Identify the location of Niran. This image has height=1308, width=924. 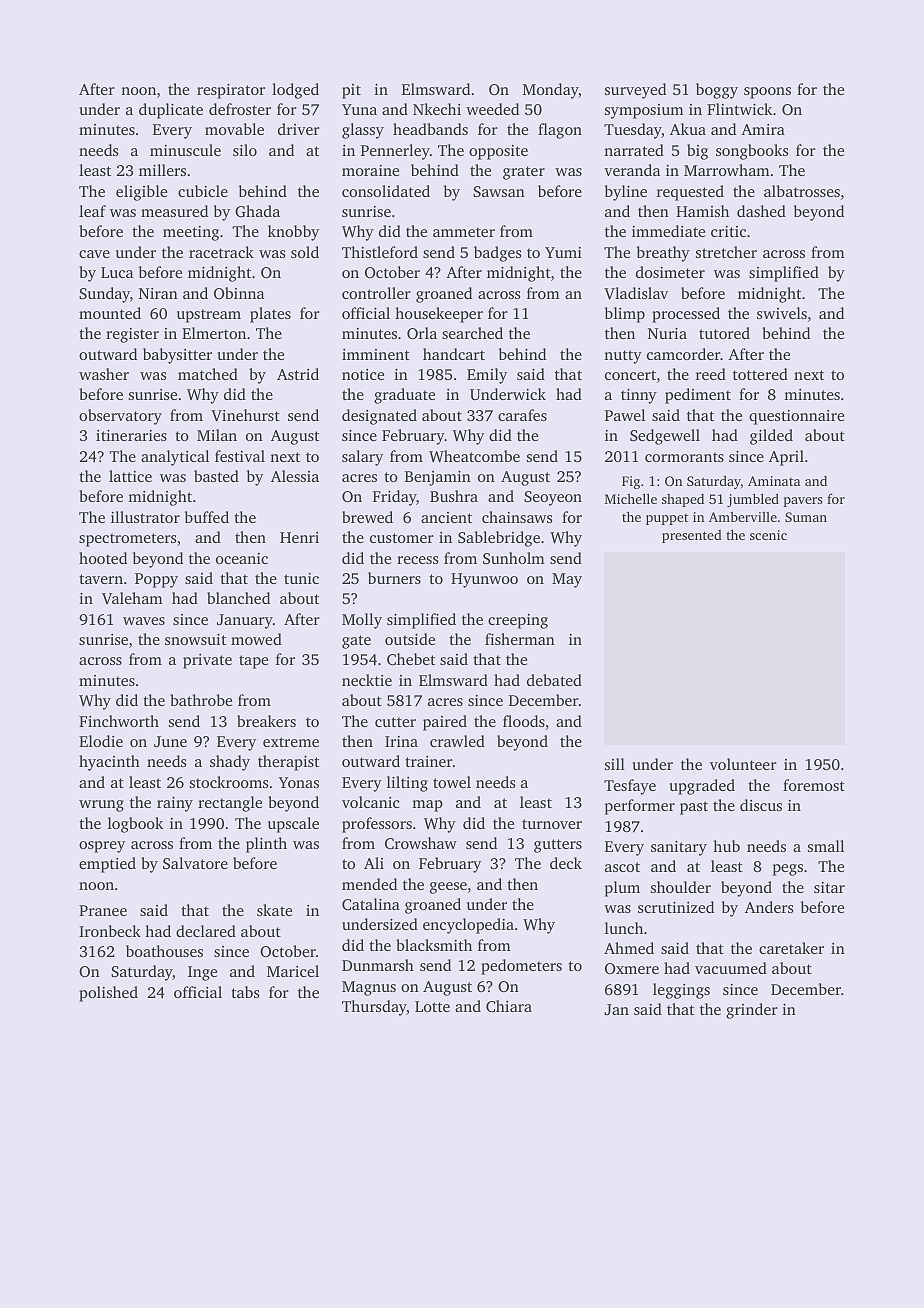
(158, 293).
